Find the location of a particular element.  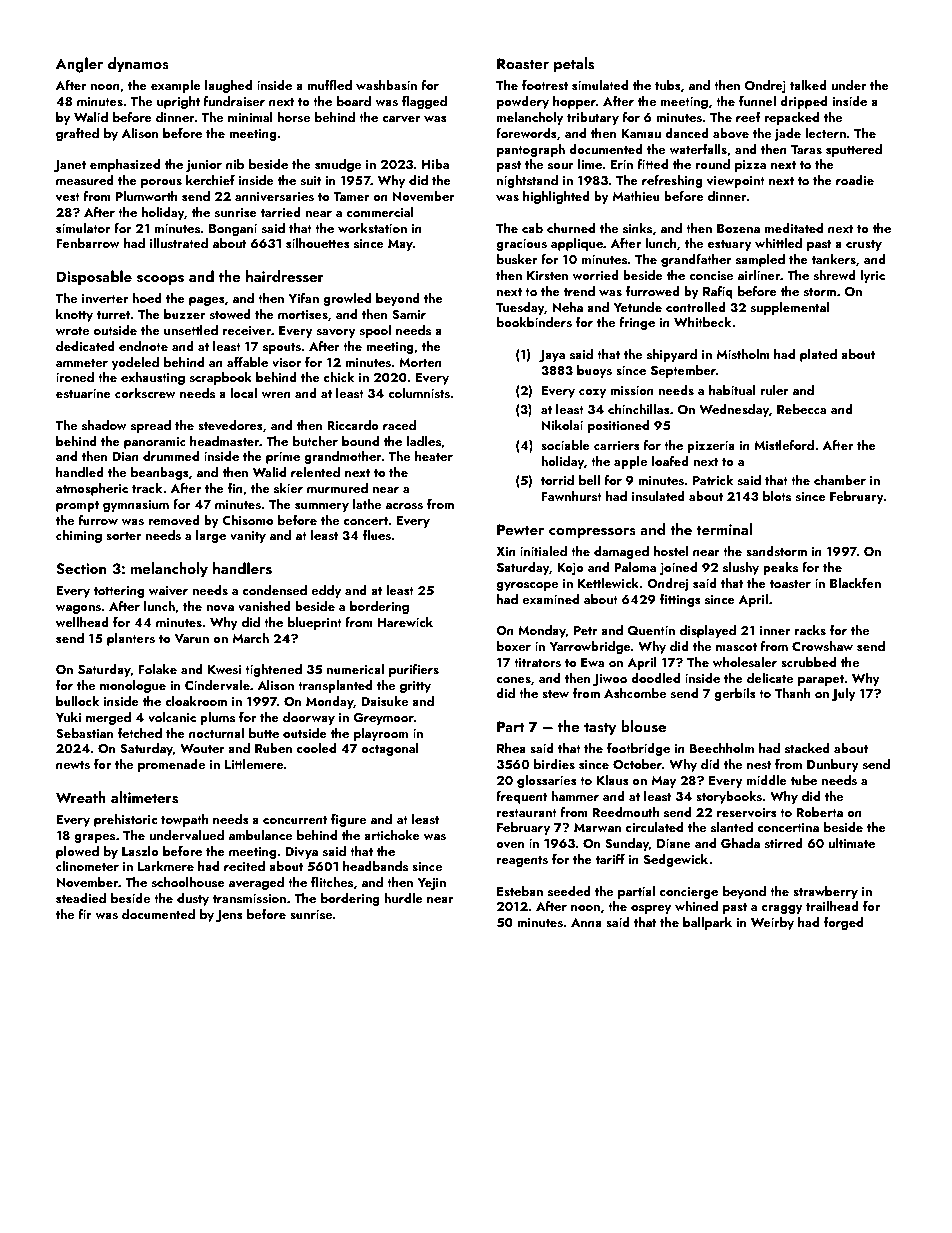

plowed is located at coordinates (77, 852).
